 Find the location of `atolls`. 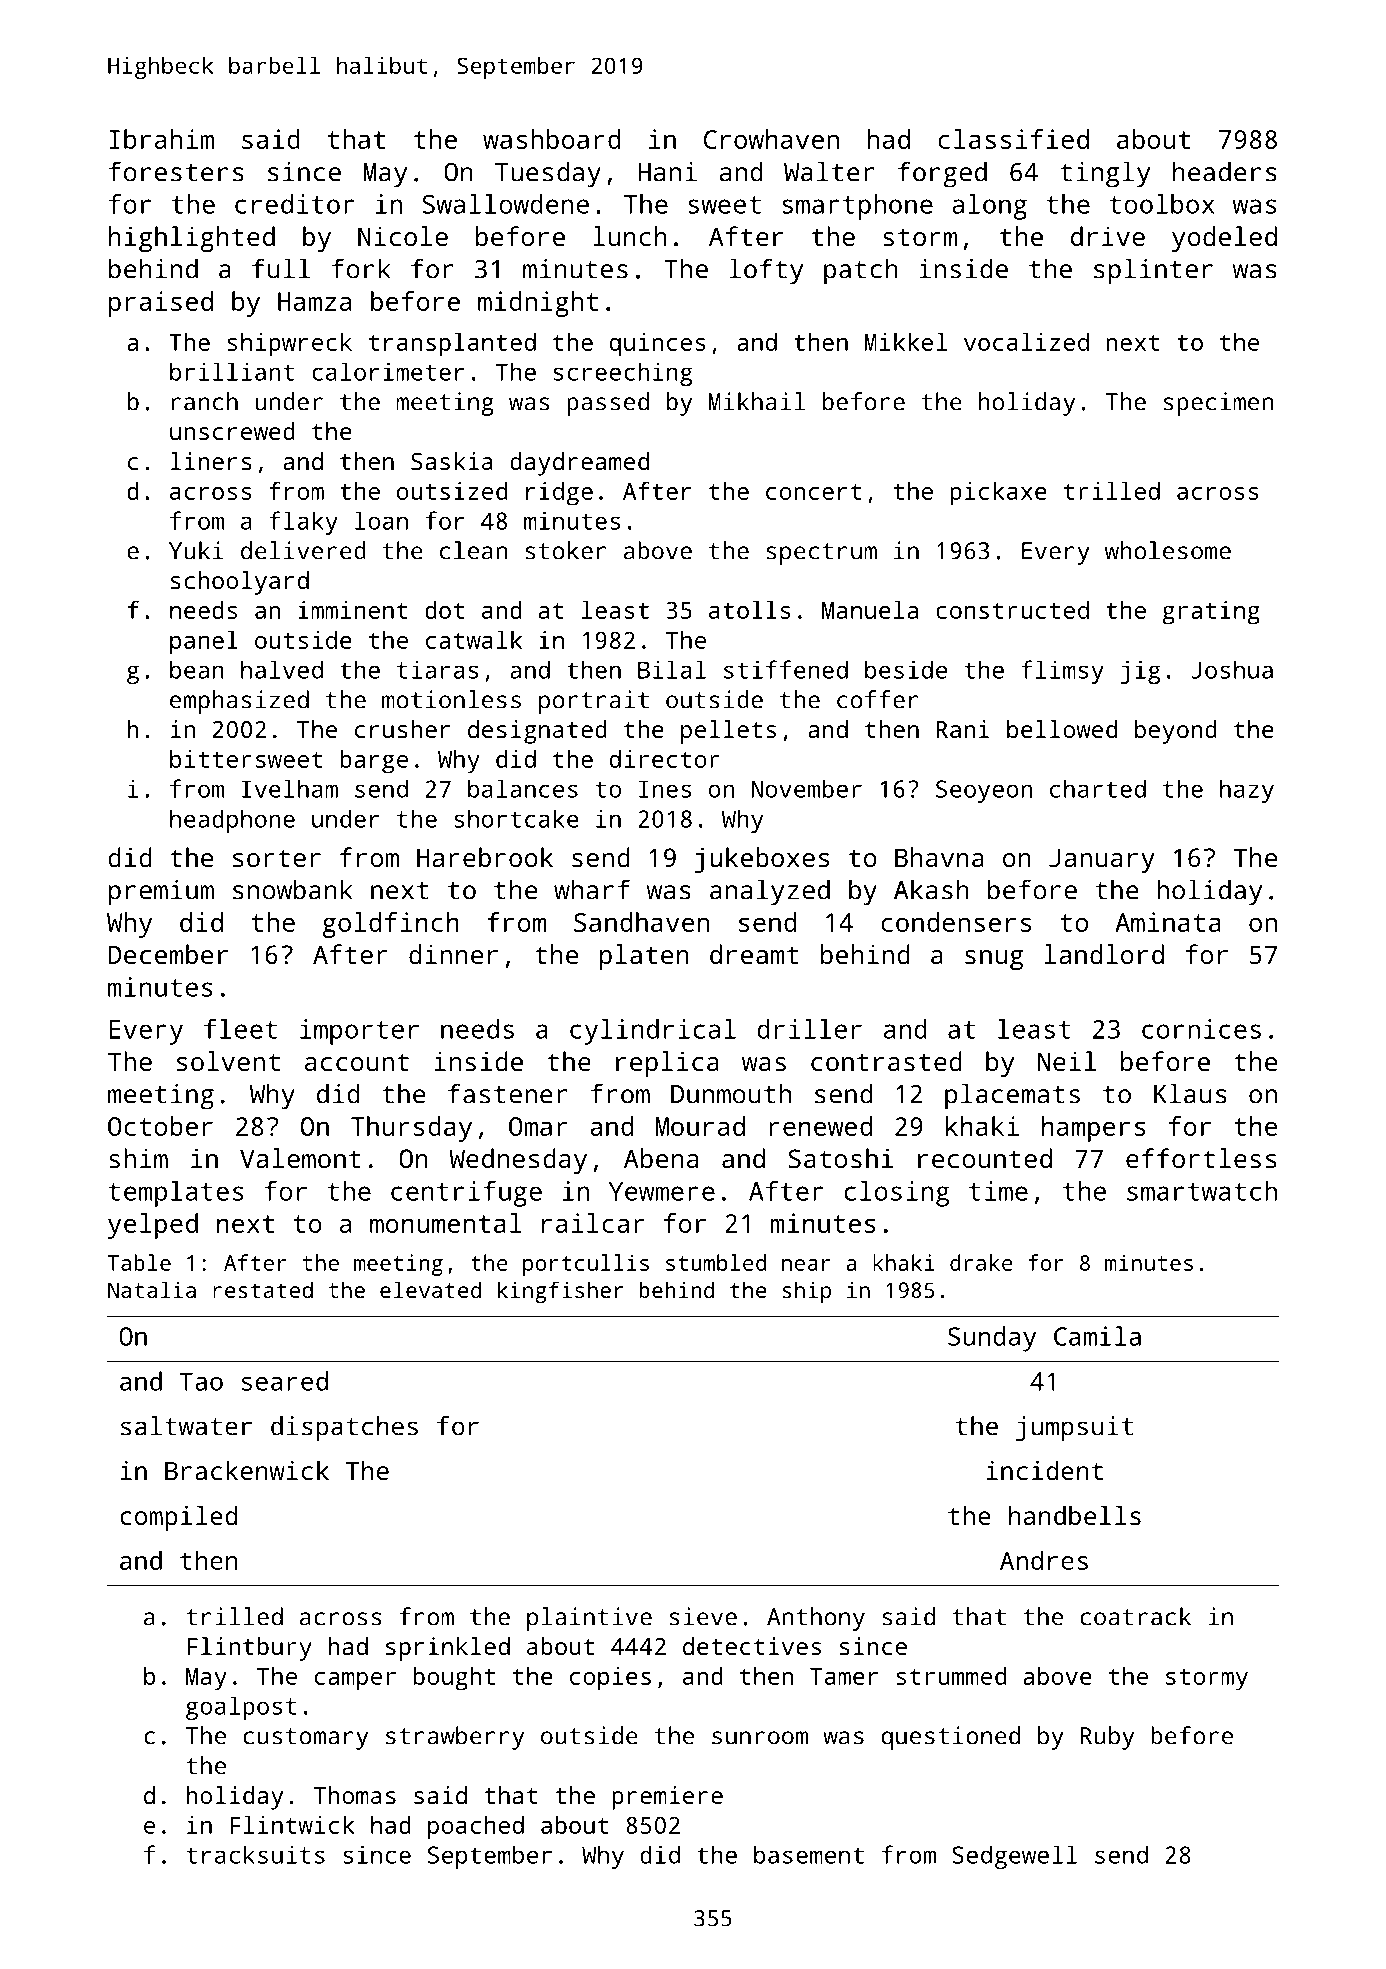

atolls is located at coordinates (750, 610).
